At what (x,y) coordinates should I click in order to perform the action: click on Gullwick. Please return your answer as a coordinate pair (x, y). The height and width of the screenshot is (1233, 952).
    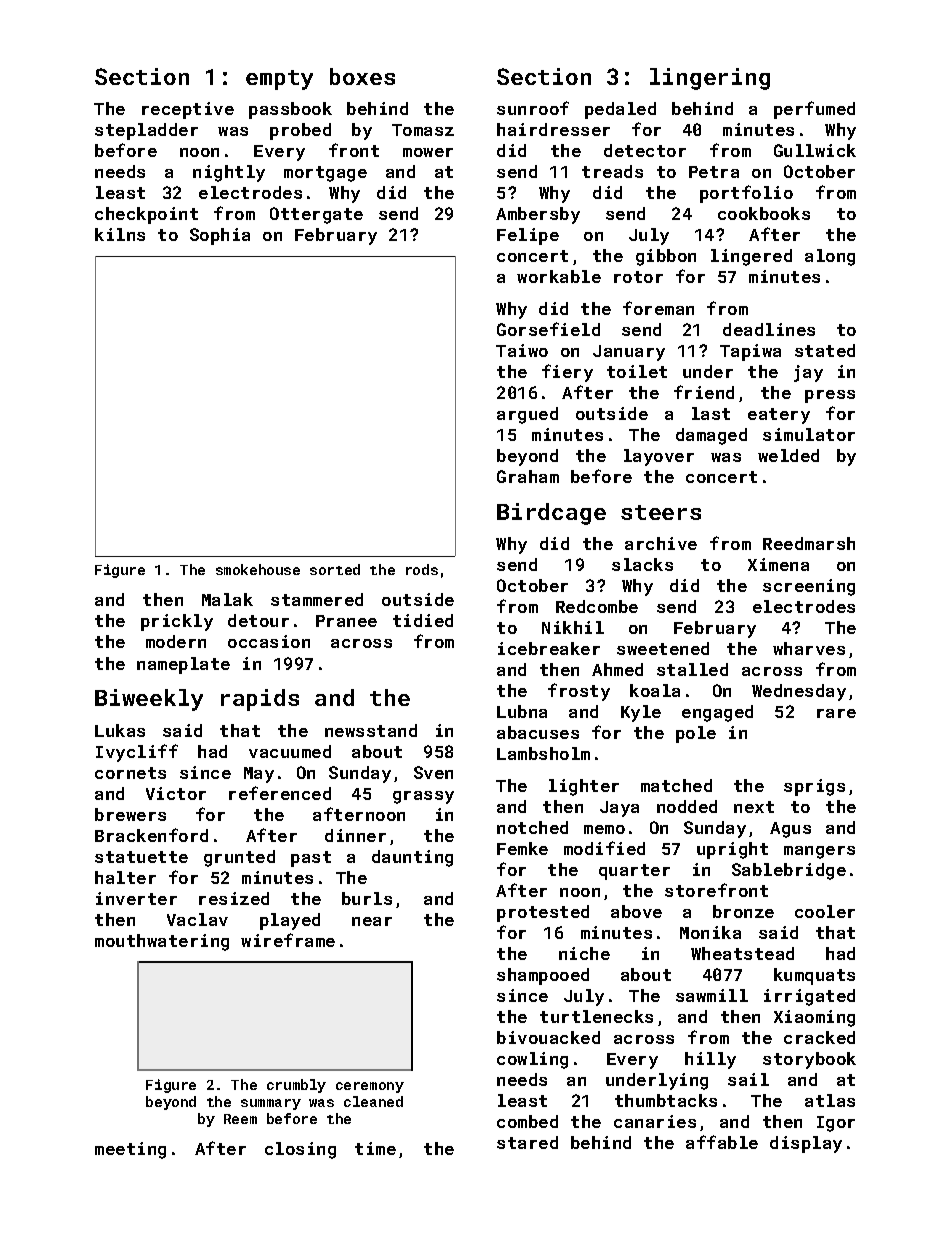
    Looking at the image, I should click on (815, 150).
